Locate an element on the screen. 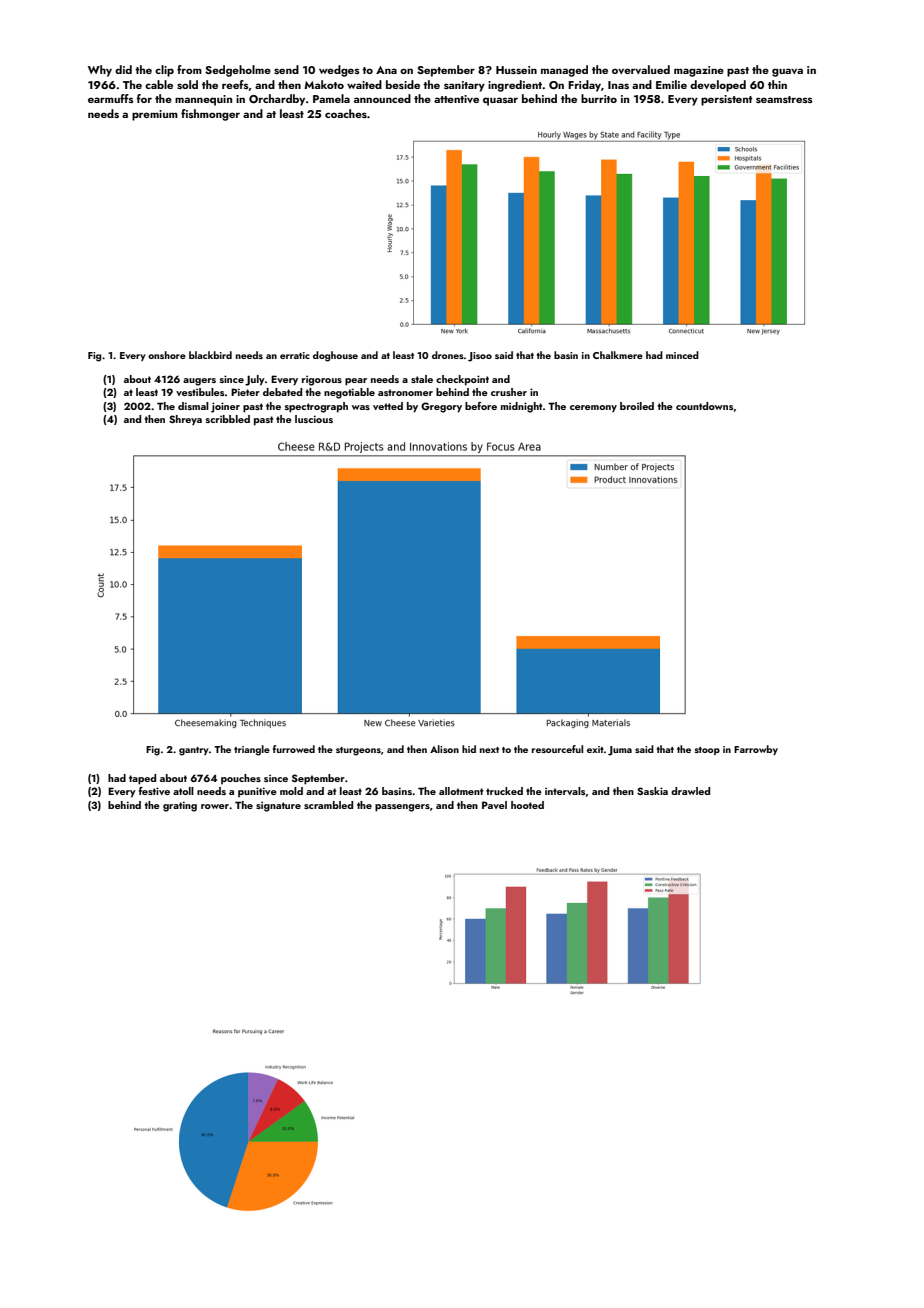  earmuffs is located at coordinates (111, 98).
